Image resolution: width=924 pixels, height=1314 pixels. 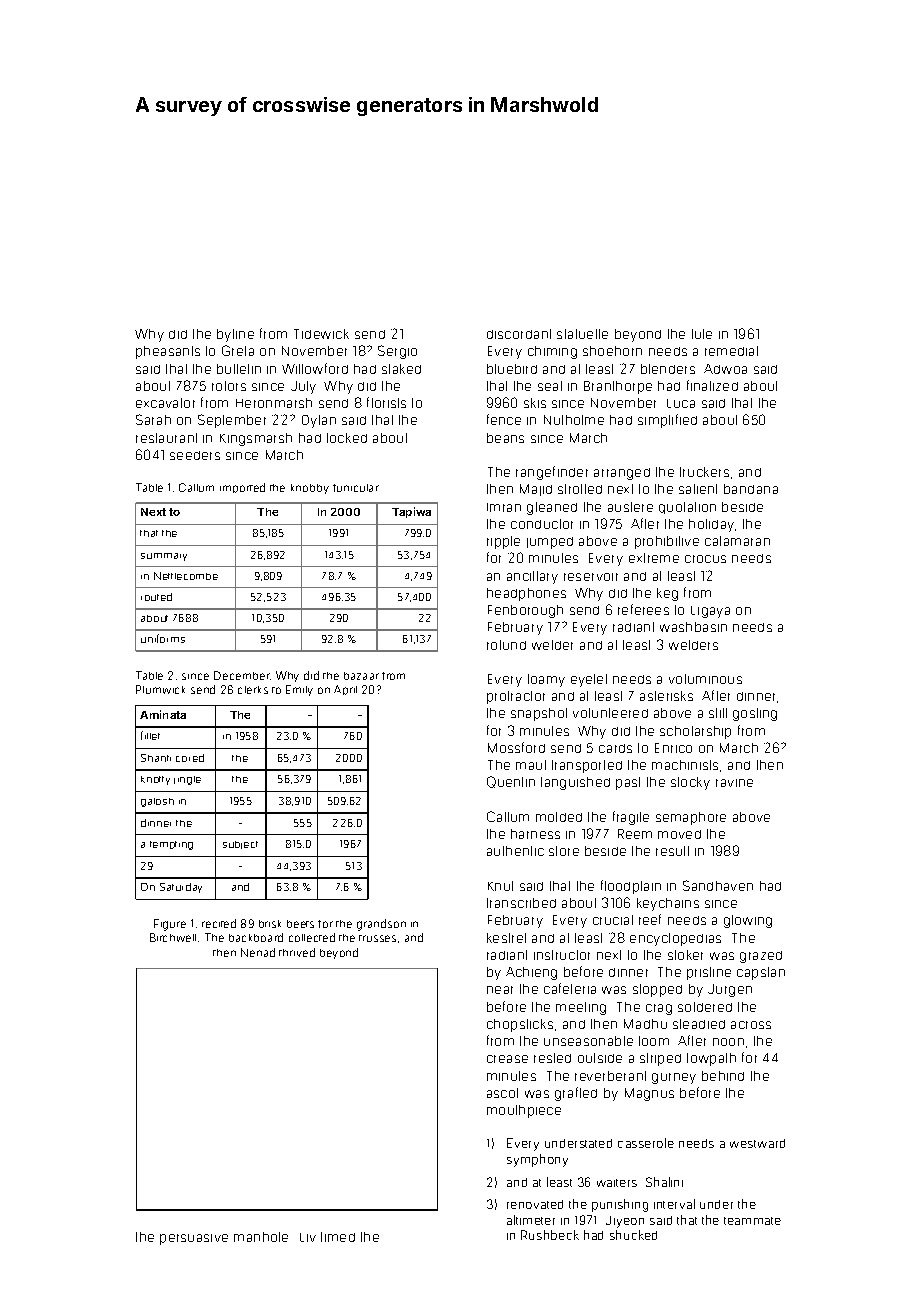 I want to click on ravine, so click(x=734, y=783).
